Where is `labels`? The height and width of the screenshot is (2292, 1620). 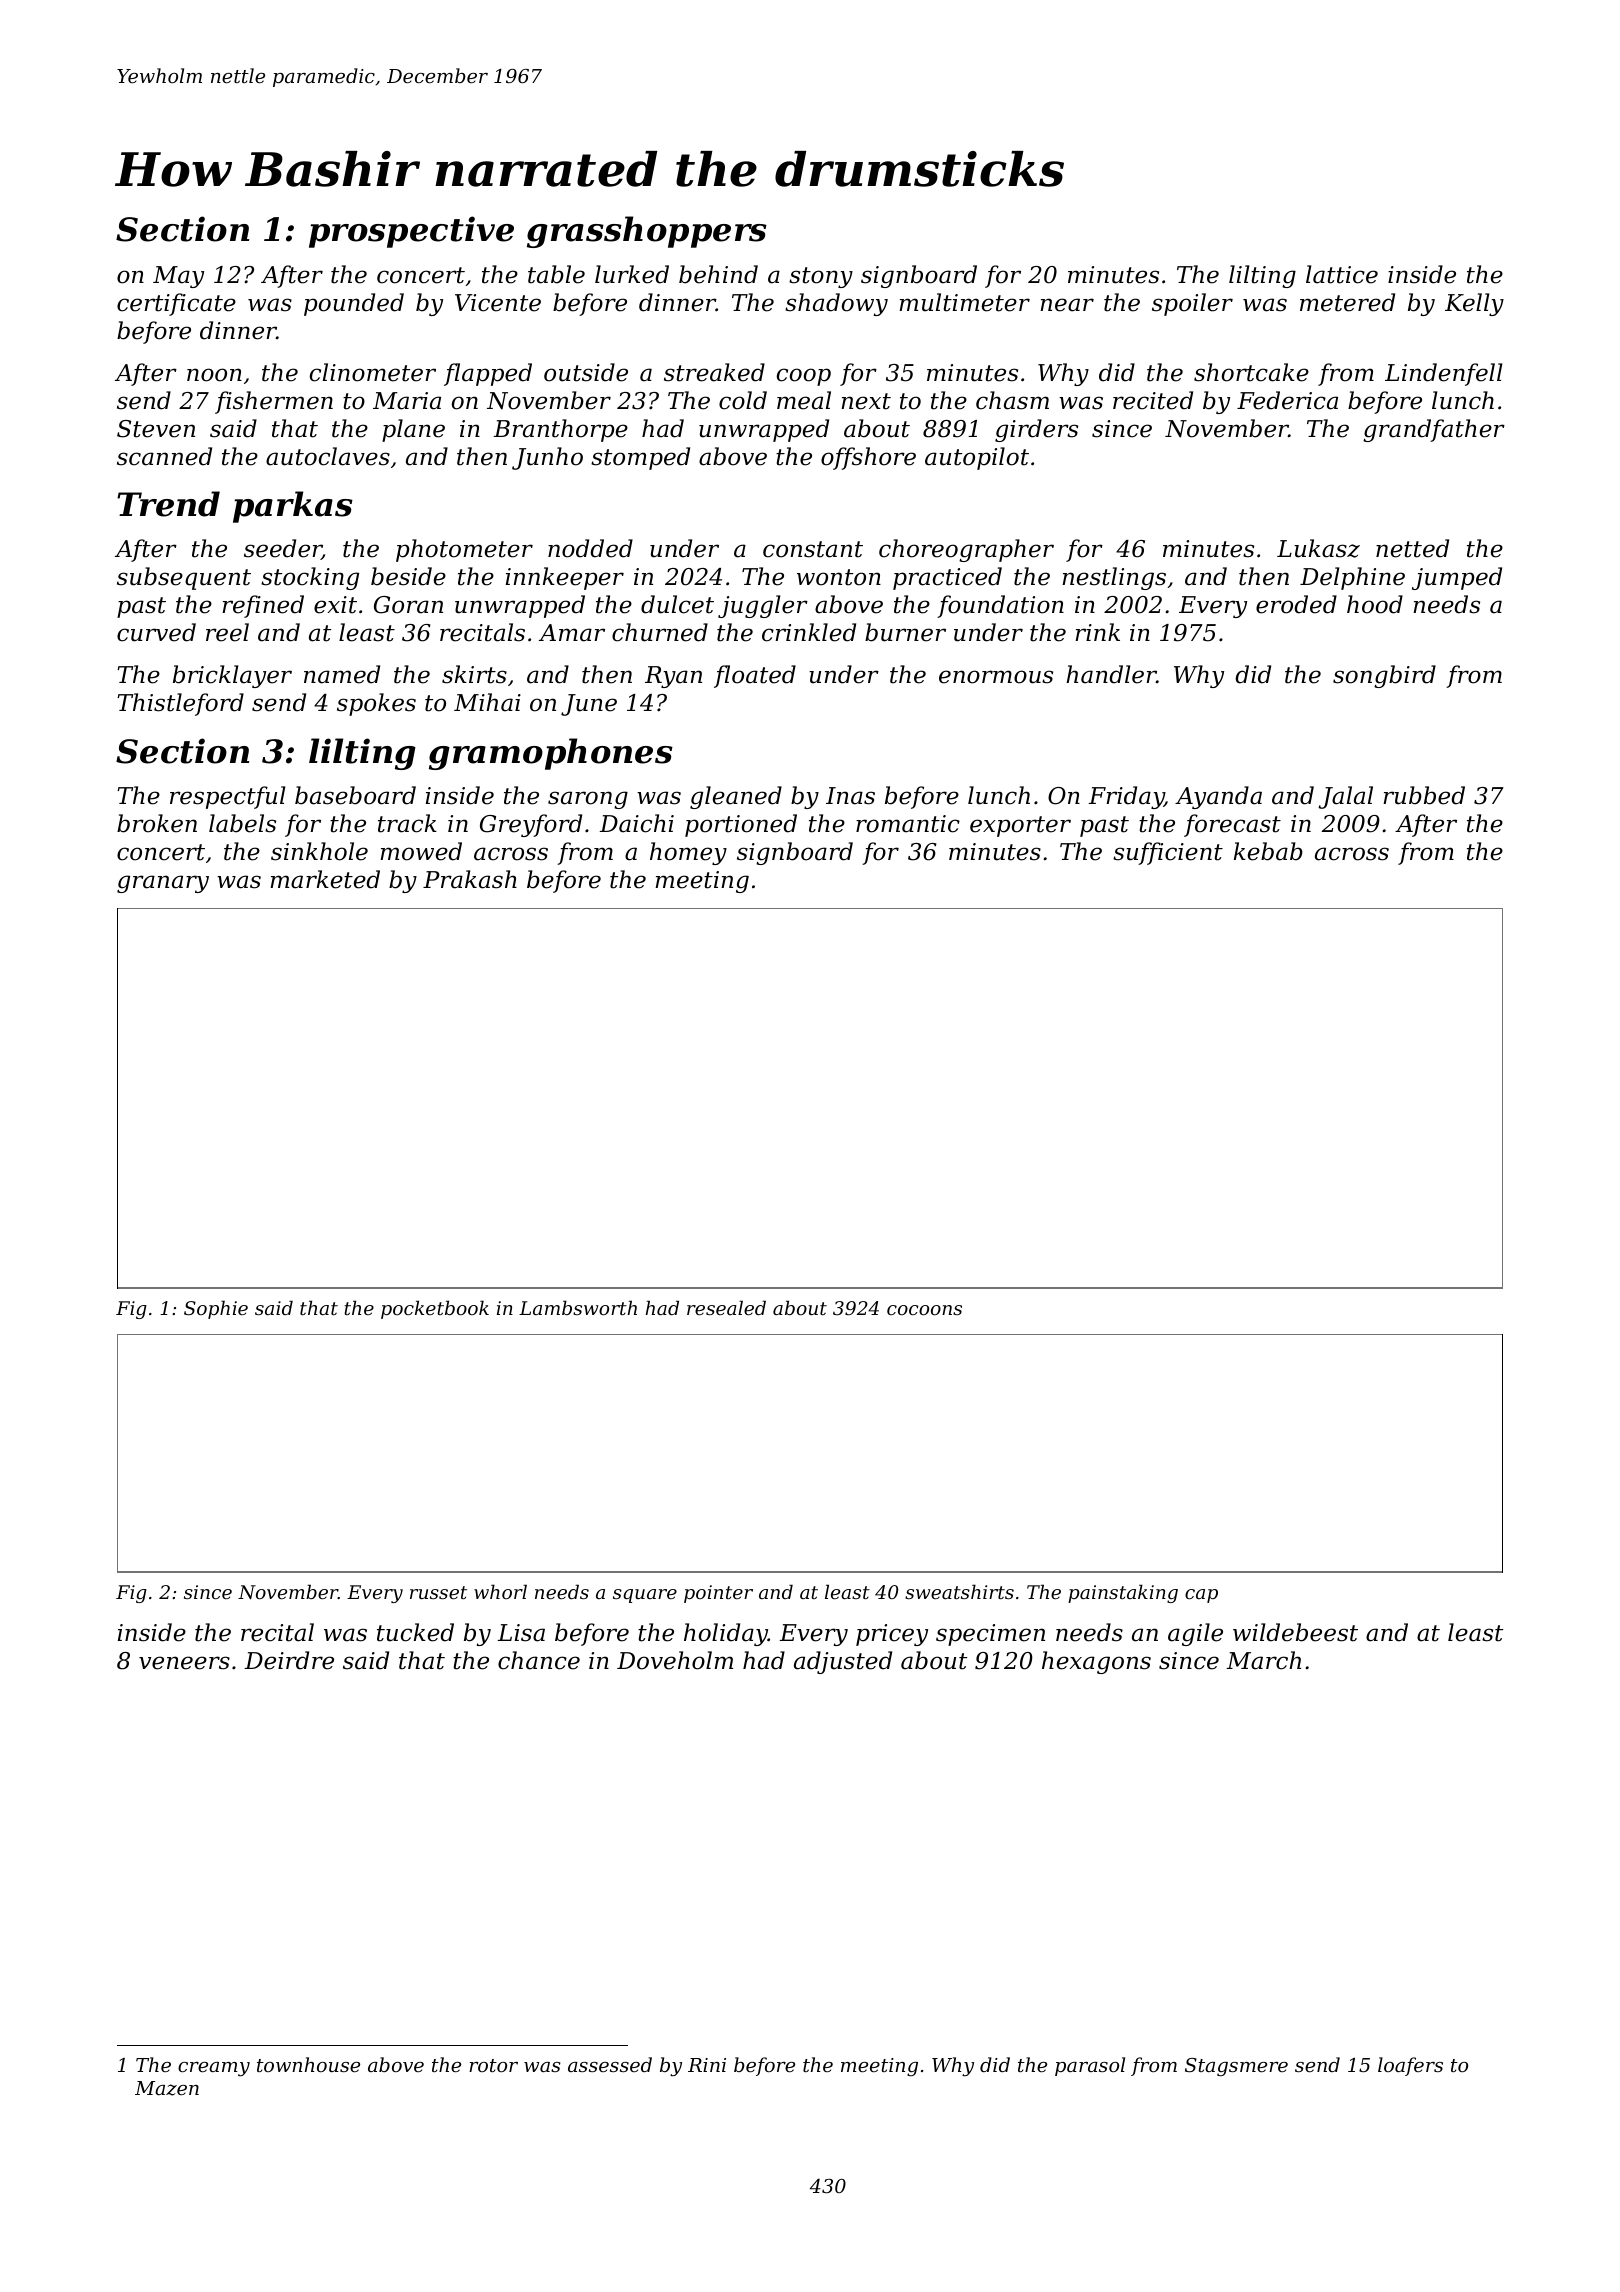
labels is located at coordinates (242, 823).
